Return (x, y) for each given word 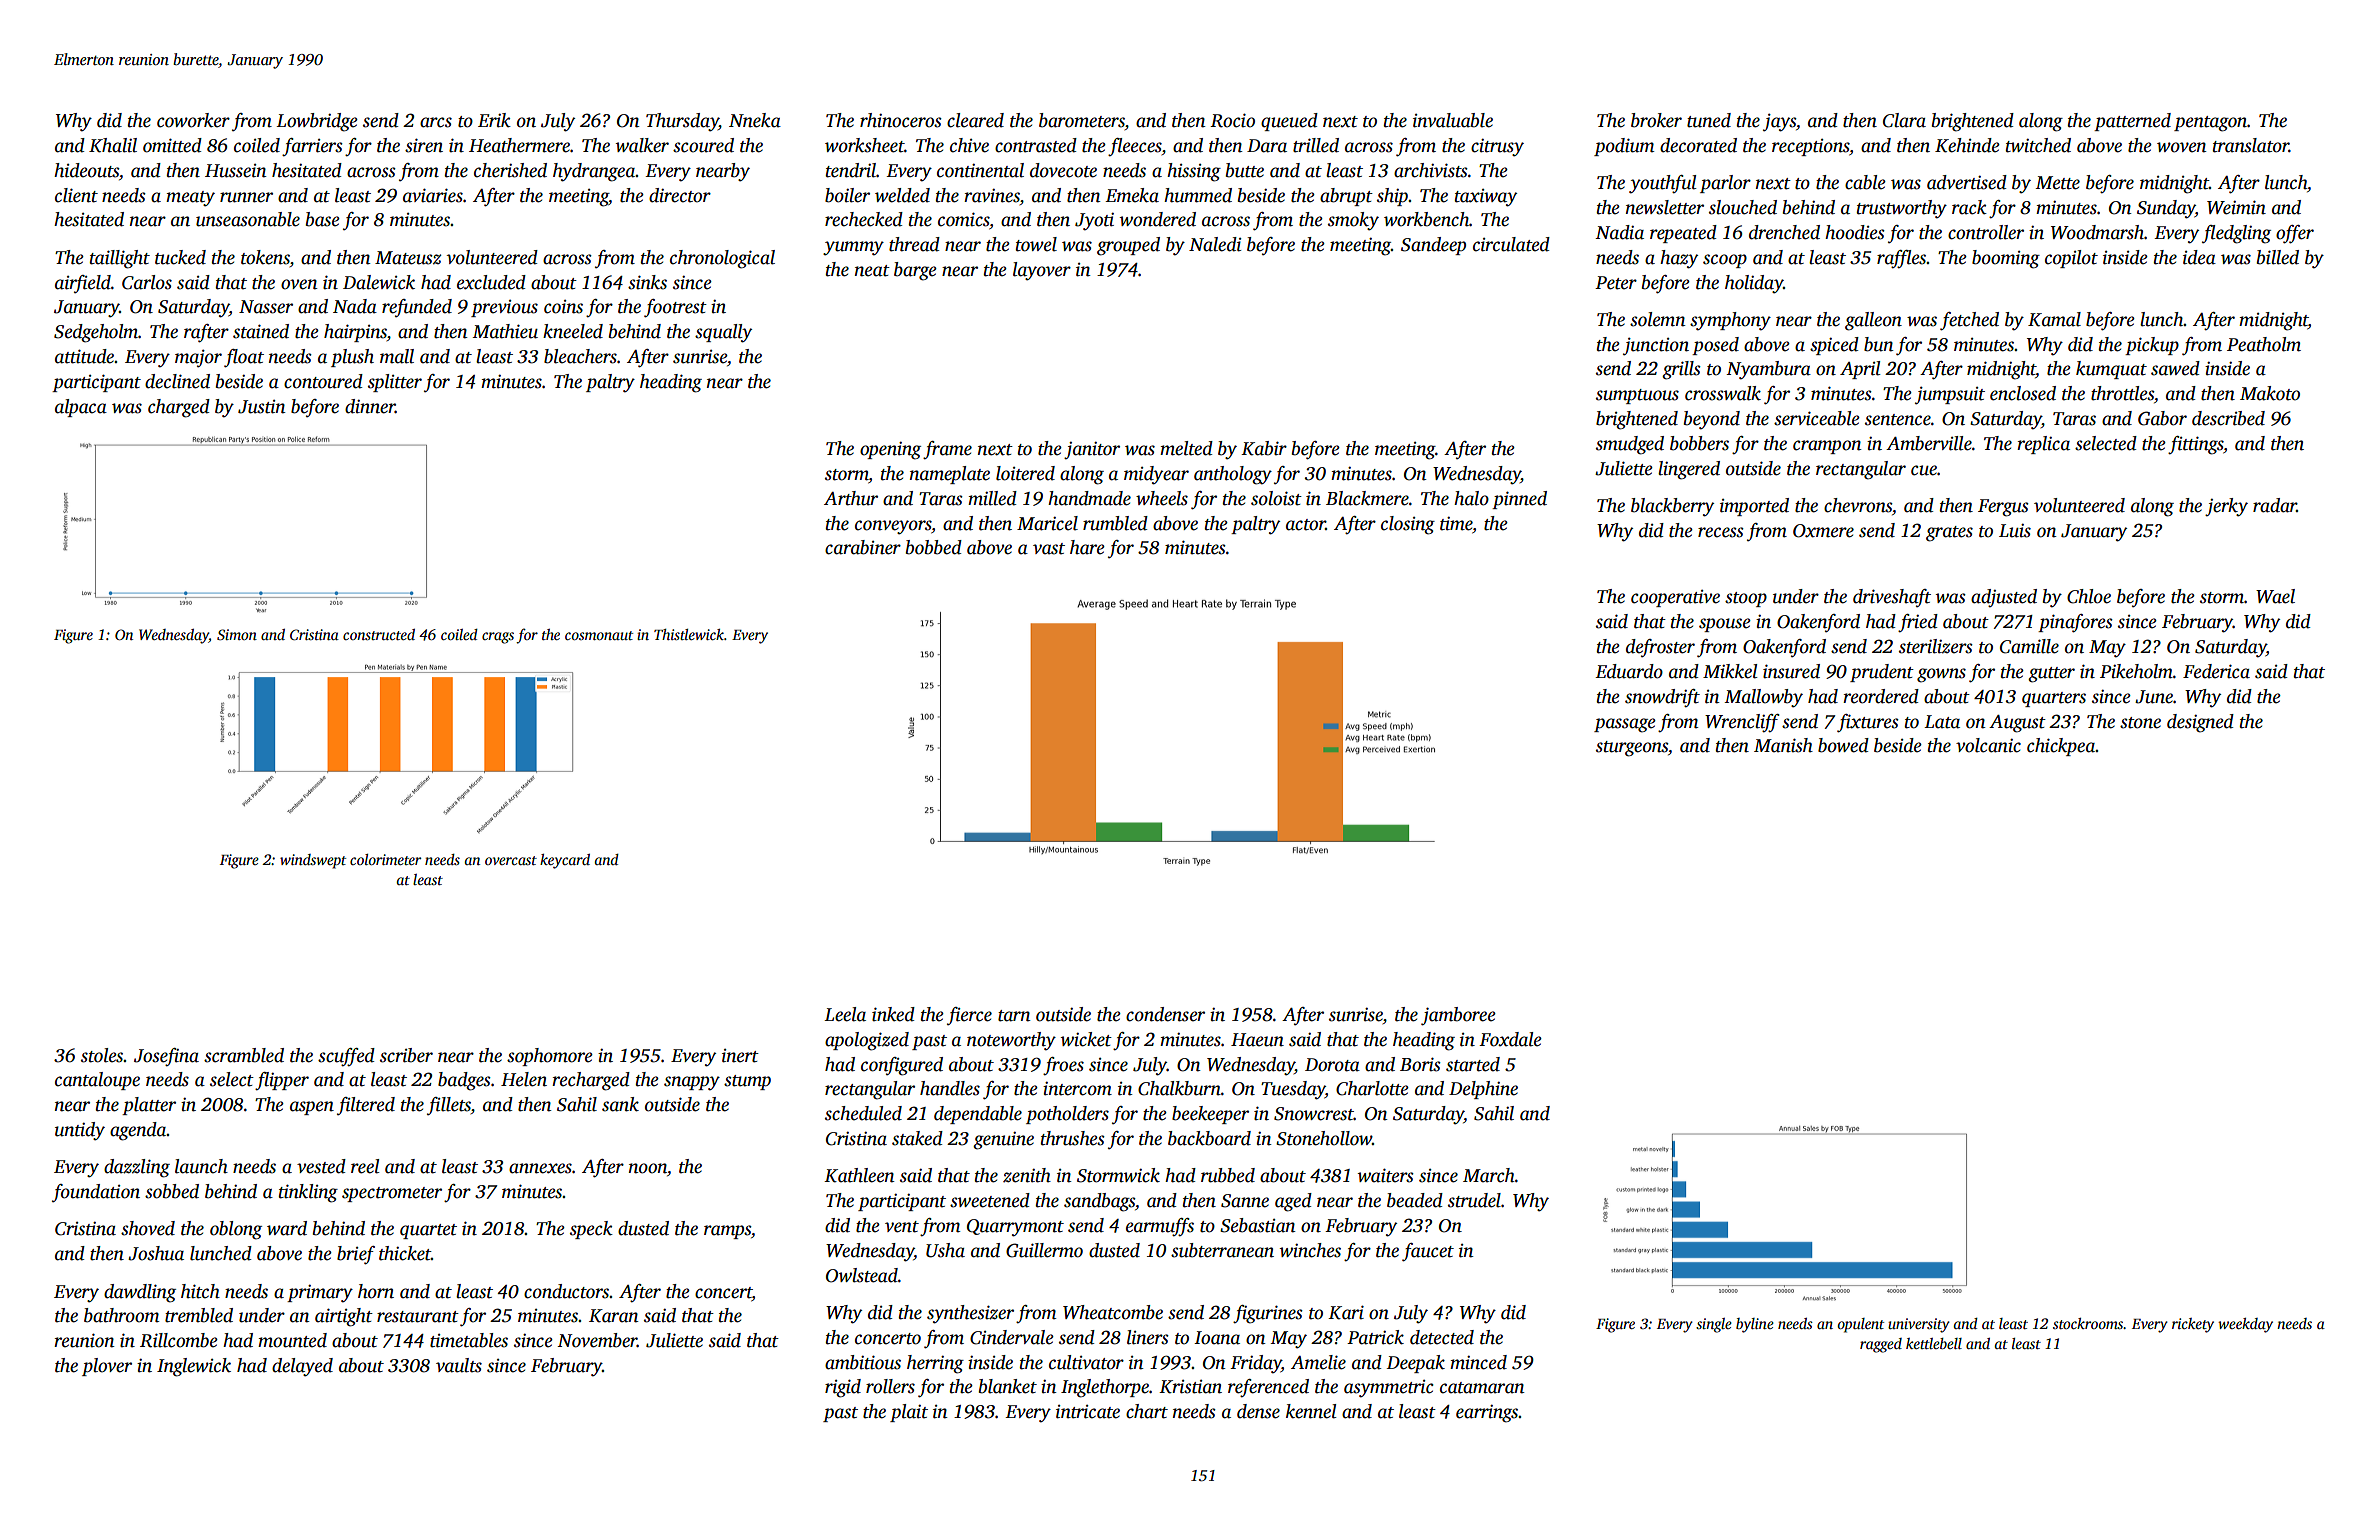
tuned (1709, 120)
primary (320, 1293)
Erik (494, 120)
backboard (1209, 1138)
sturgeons (1632, 749)
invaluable (1453, 120)
